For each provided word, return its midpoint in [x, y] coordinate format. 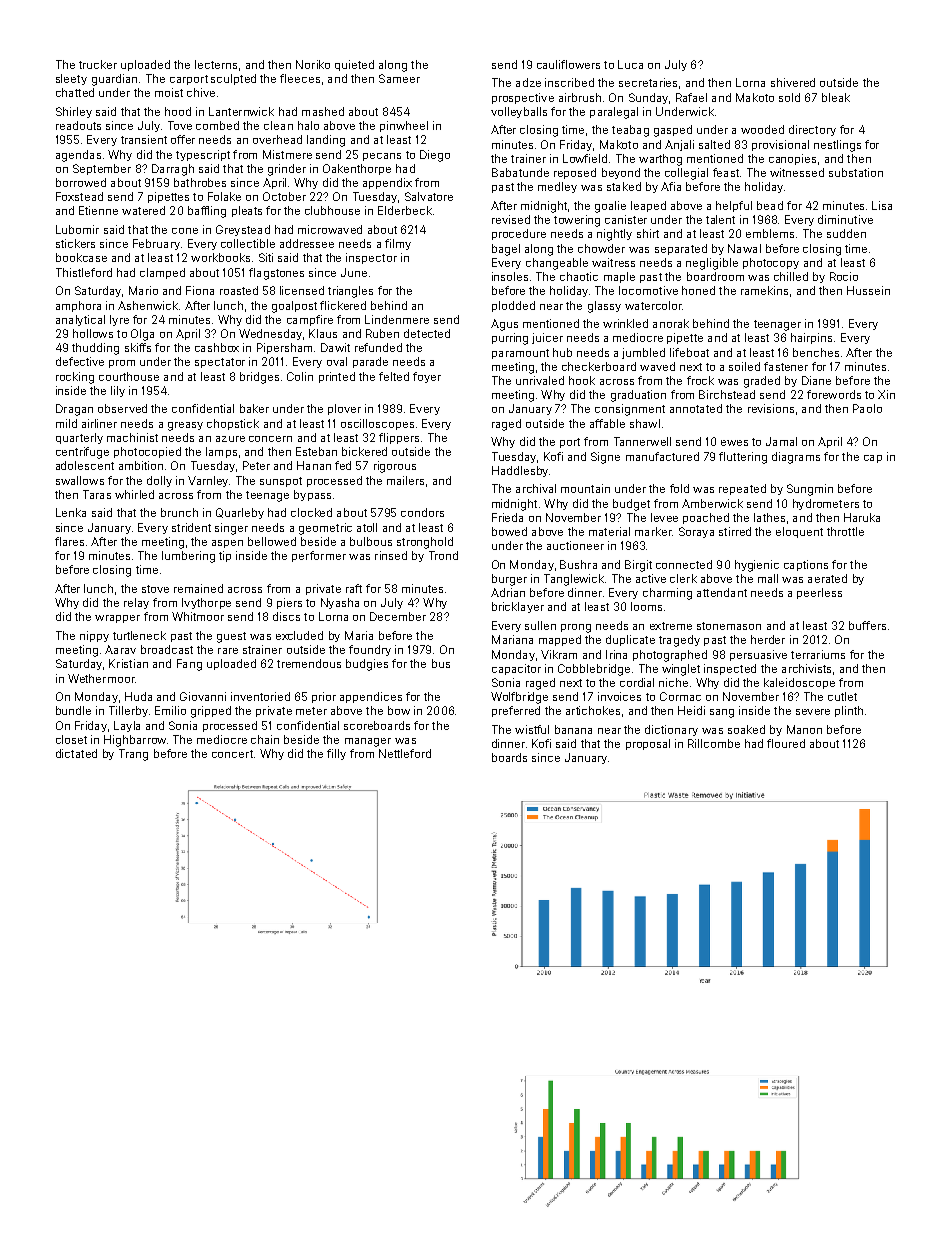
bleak [836, 97]
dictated [76, 753]
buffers [867, 625]
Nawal [744, 248]
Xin [886, 394]
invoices [619, 696]
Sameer [399, 78]
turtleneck [139, 635]
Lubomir [77, 229]
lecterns [216, 64]
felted [394, 376]
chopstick [233, 424]
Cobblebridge [594, 670]
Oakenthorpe [357, 169]
